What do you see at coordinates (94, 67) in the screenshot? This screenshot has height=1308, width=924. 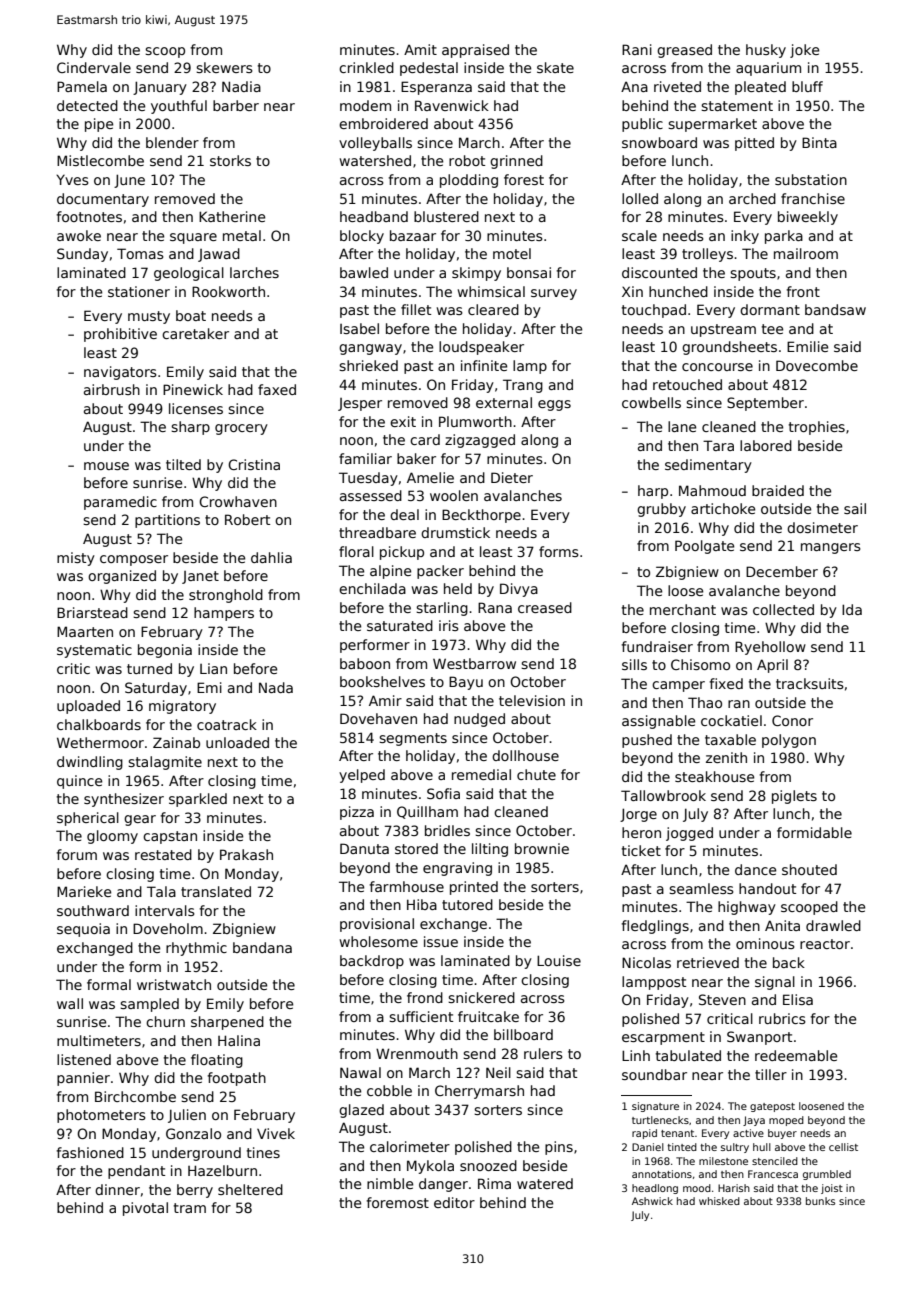 I see `Cindervale` at bounding box center [94, 67].
